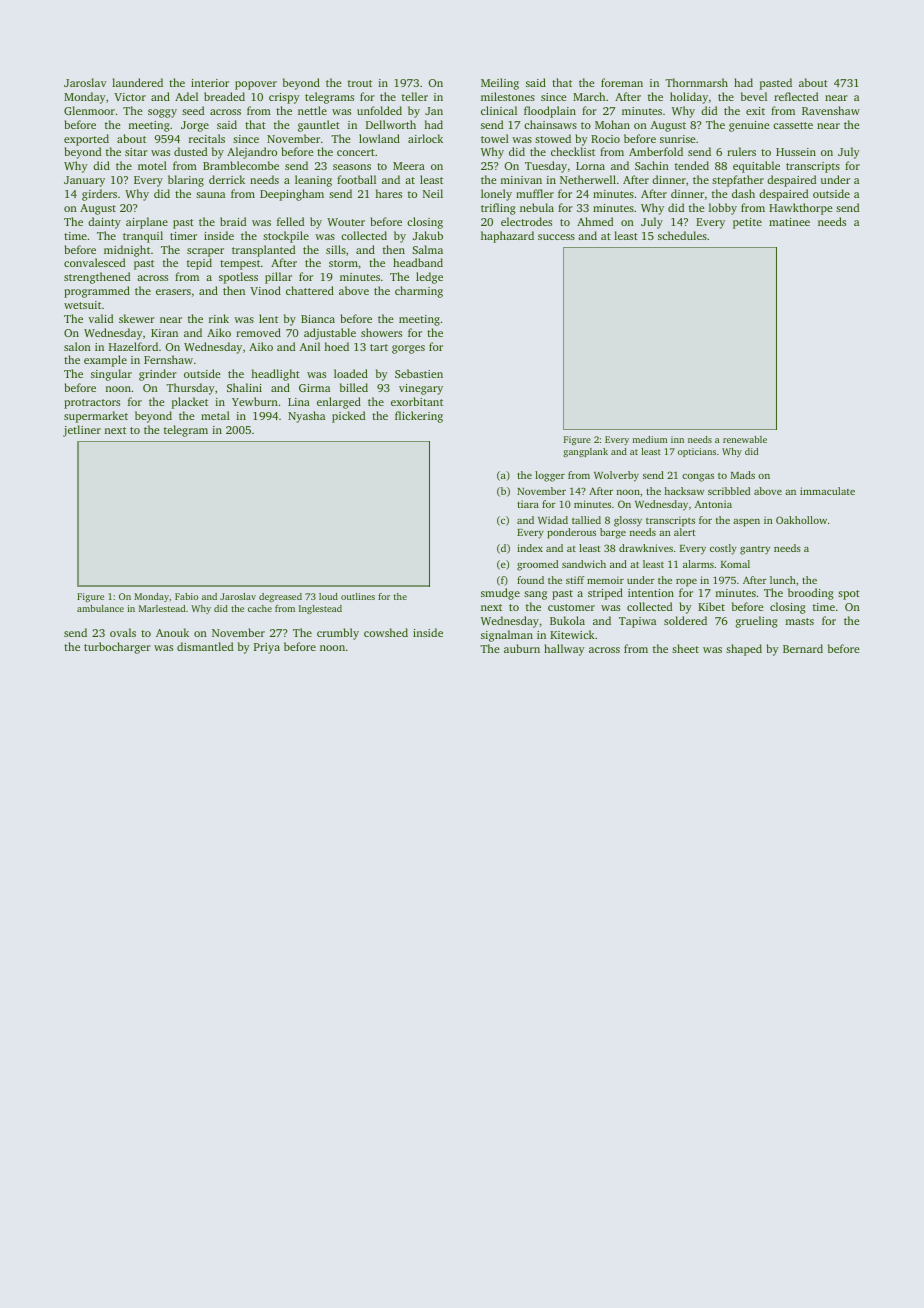  I want to click on nettle, so click(312, 110).
